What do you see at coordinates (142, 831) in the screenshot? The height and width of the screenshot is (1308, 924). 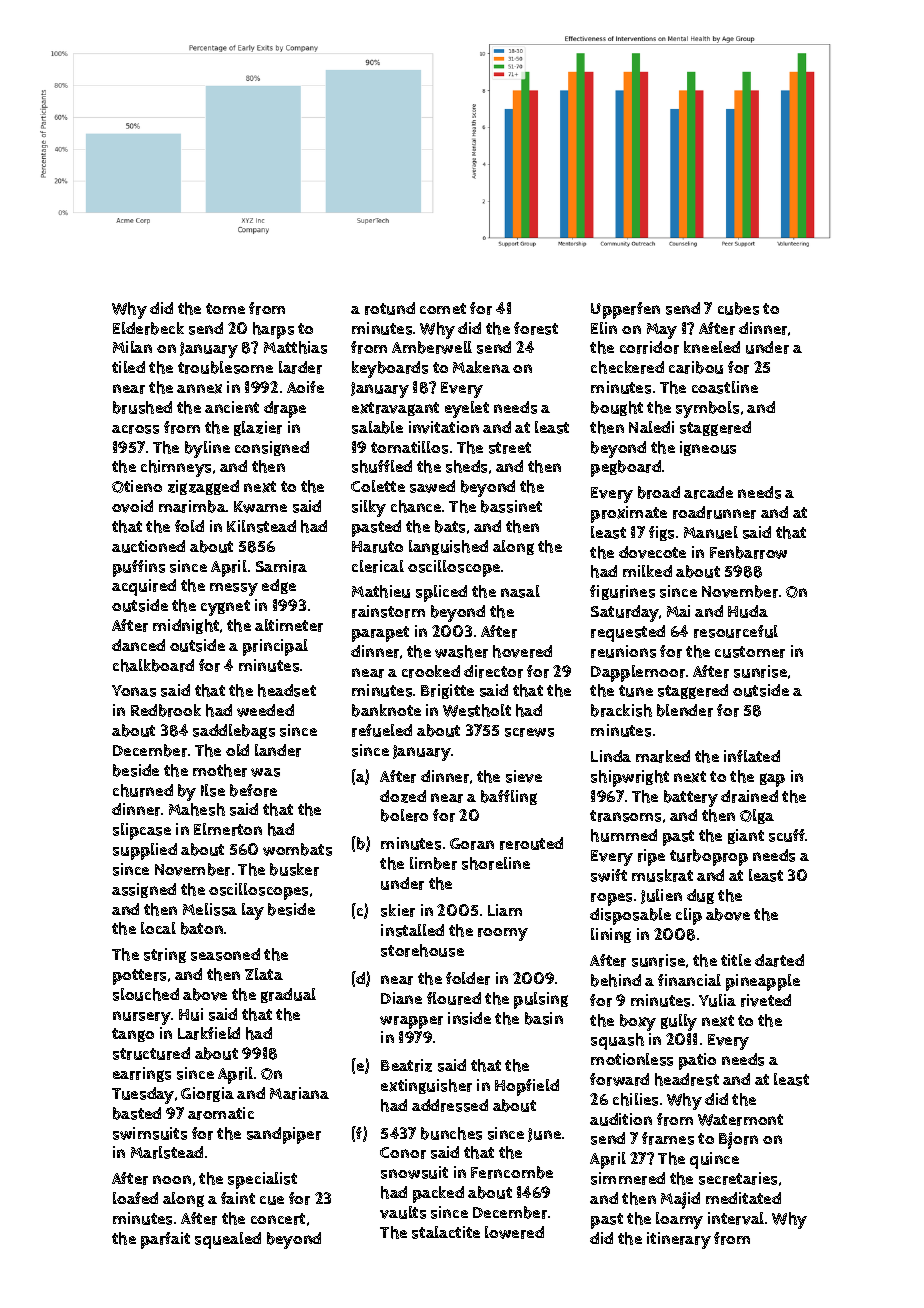 I see `slipcase` at bounding box center [142, 831].
